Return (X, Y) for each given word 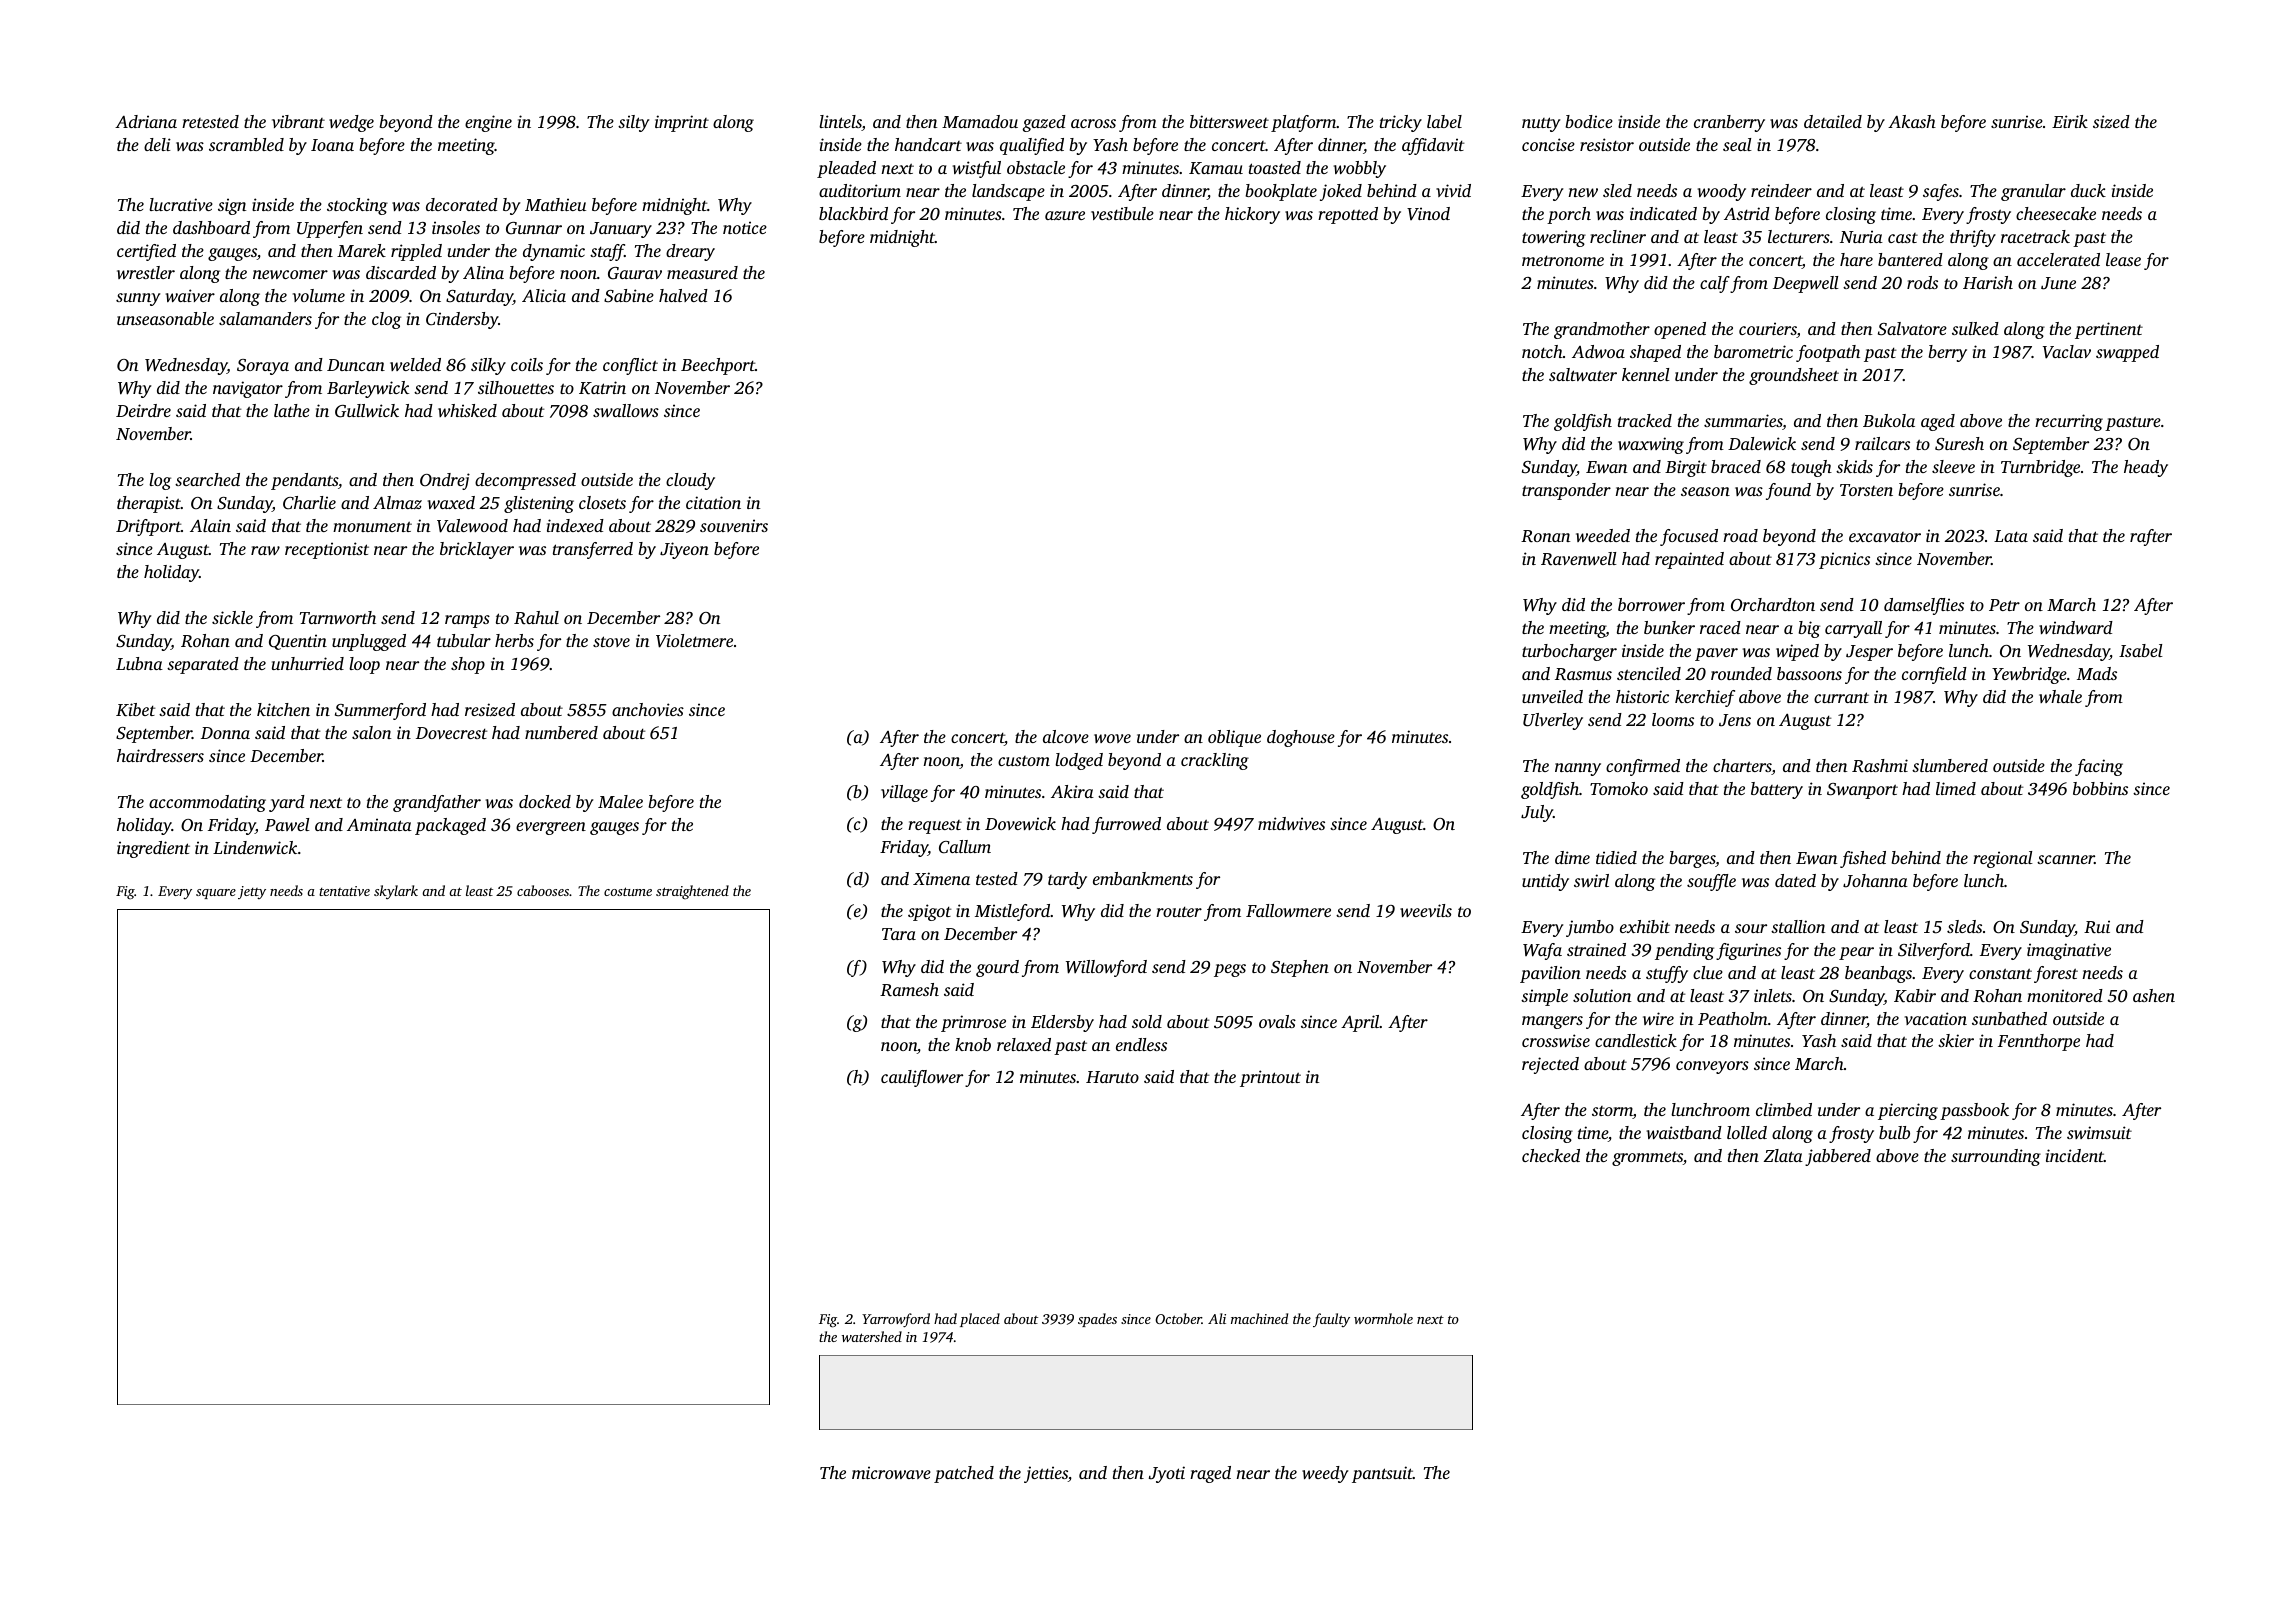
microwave (891, 1472)
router (1179, 912)
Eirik (2070, 121)
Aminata (379, 824)
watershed (872, 1336)
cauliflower (922, 1078)
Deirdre (143, 410)
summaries (1743, 420)
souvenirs (734, 525)
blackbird (853, 213)
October (1178, 1318)
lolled (1747, 1132)
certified (146, 252)
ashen (2154, 995)
